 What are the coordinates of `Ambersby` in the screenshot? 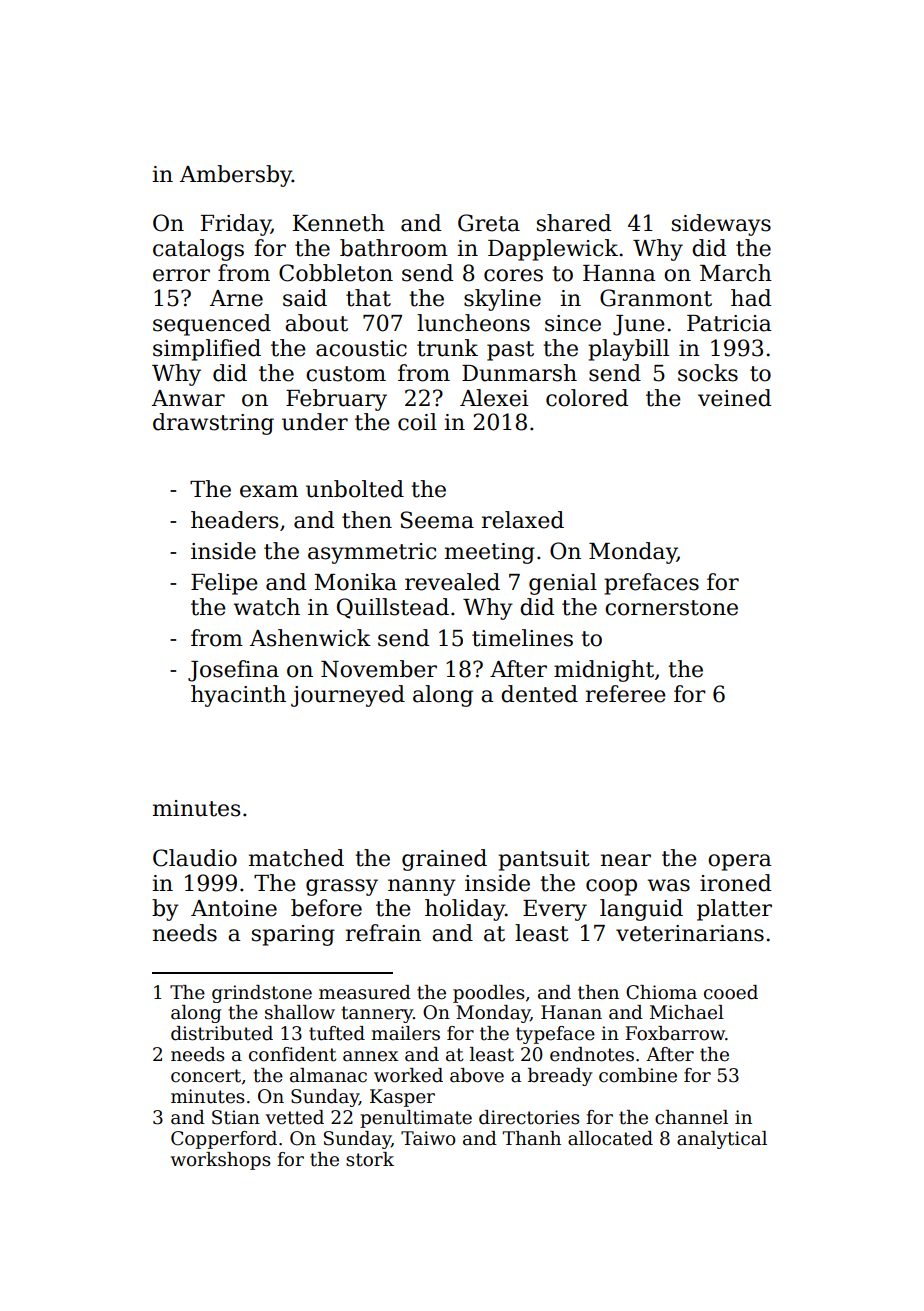 It's located at (236, 176).
